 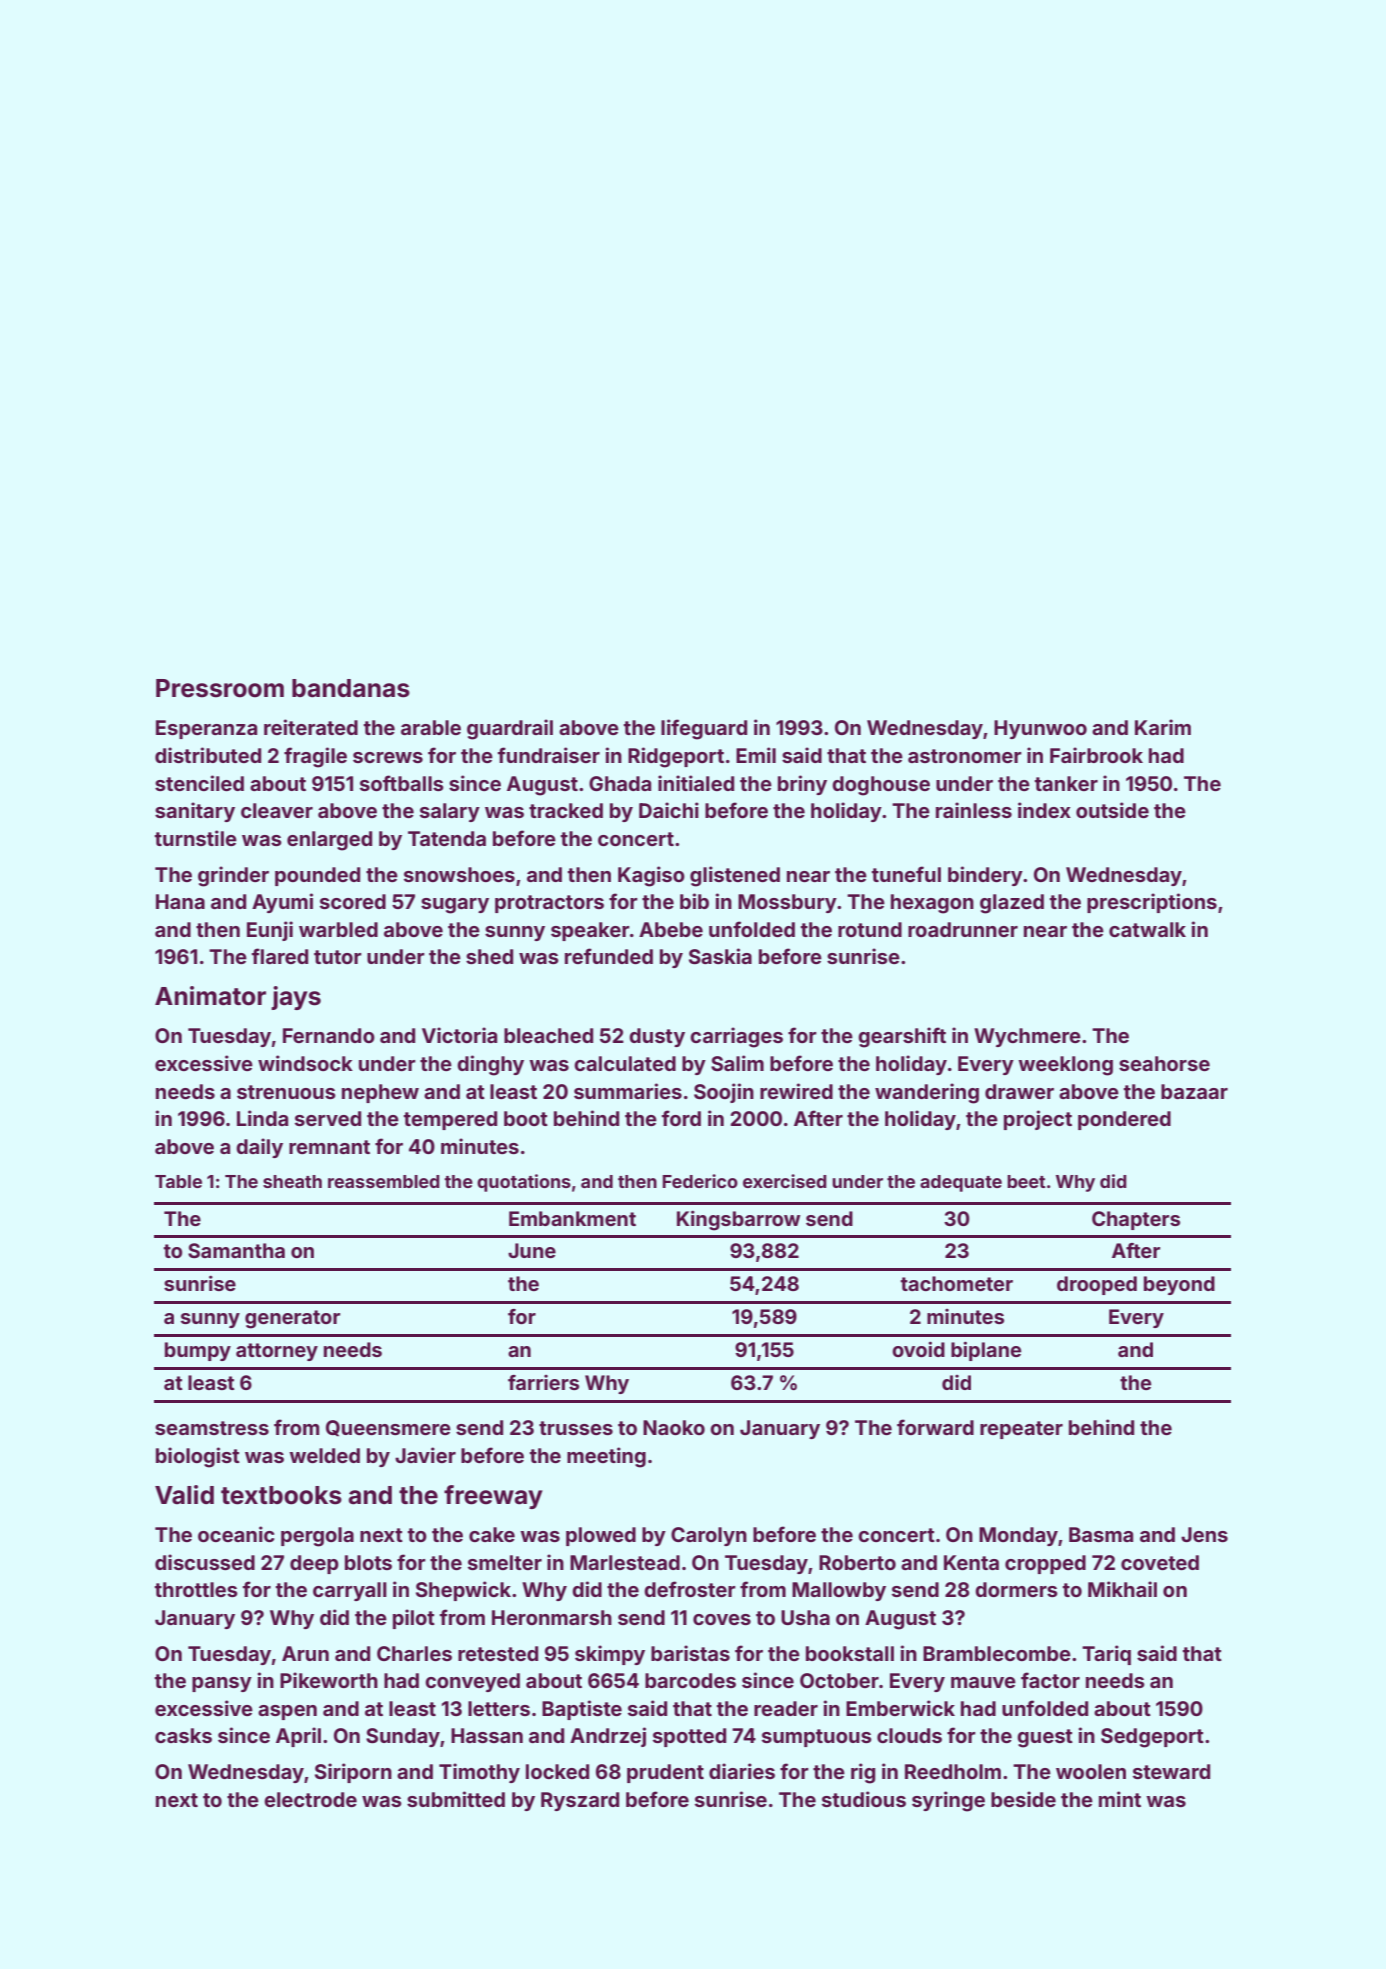 I want to click on bandanas, so click(x=351, y=688).
